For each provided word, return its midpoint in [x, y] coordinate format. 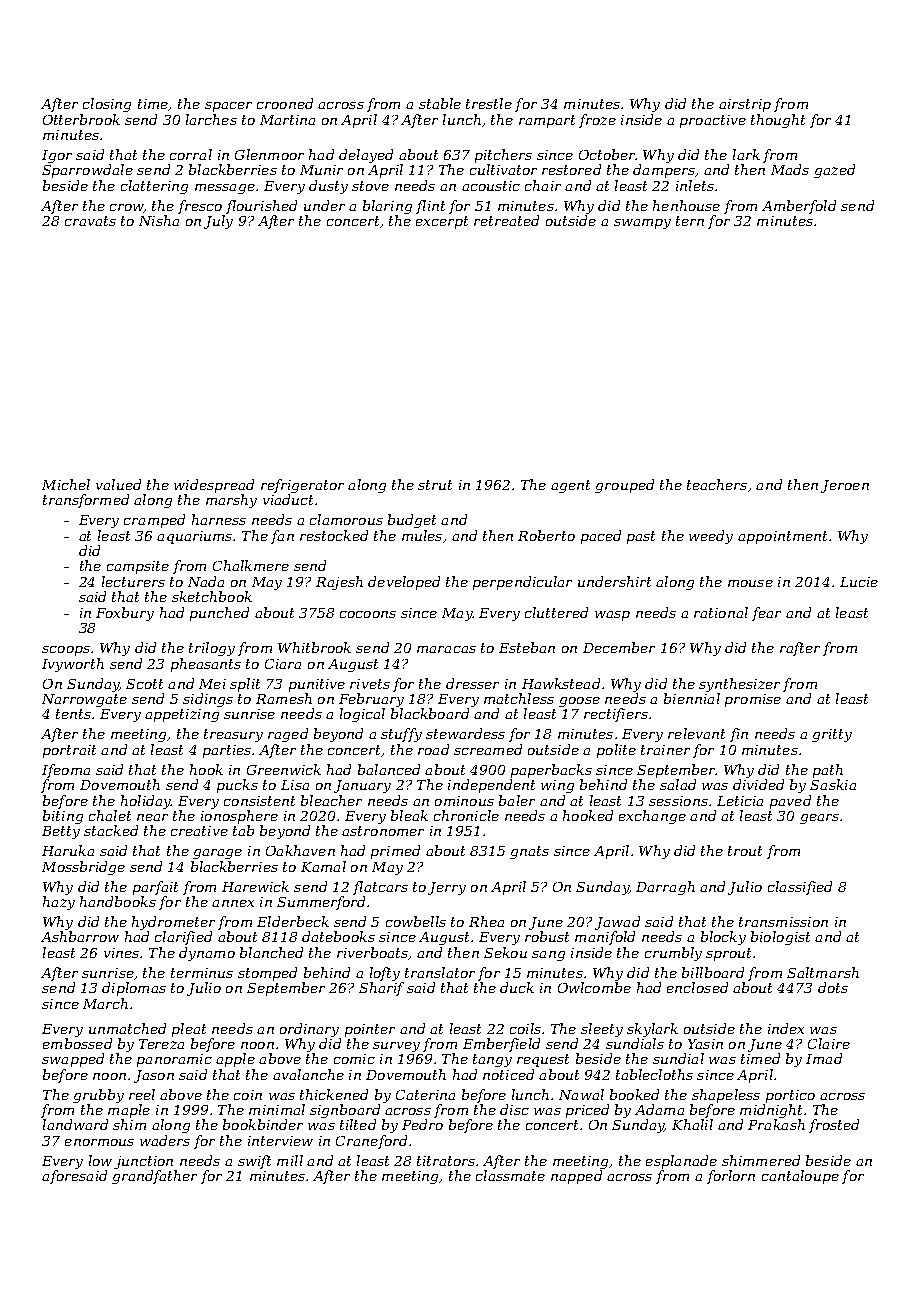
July [218, 222]
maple [129, 1111]
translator [440, 972]
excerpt [442, 222]
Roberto [546, 535]
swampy [642, 224]
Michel [66, 484]
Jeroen [845, 486]
